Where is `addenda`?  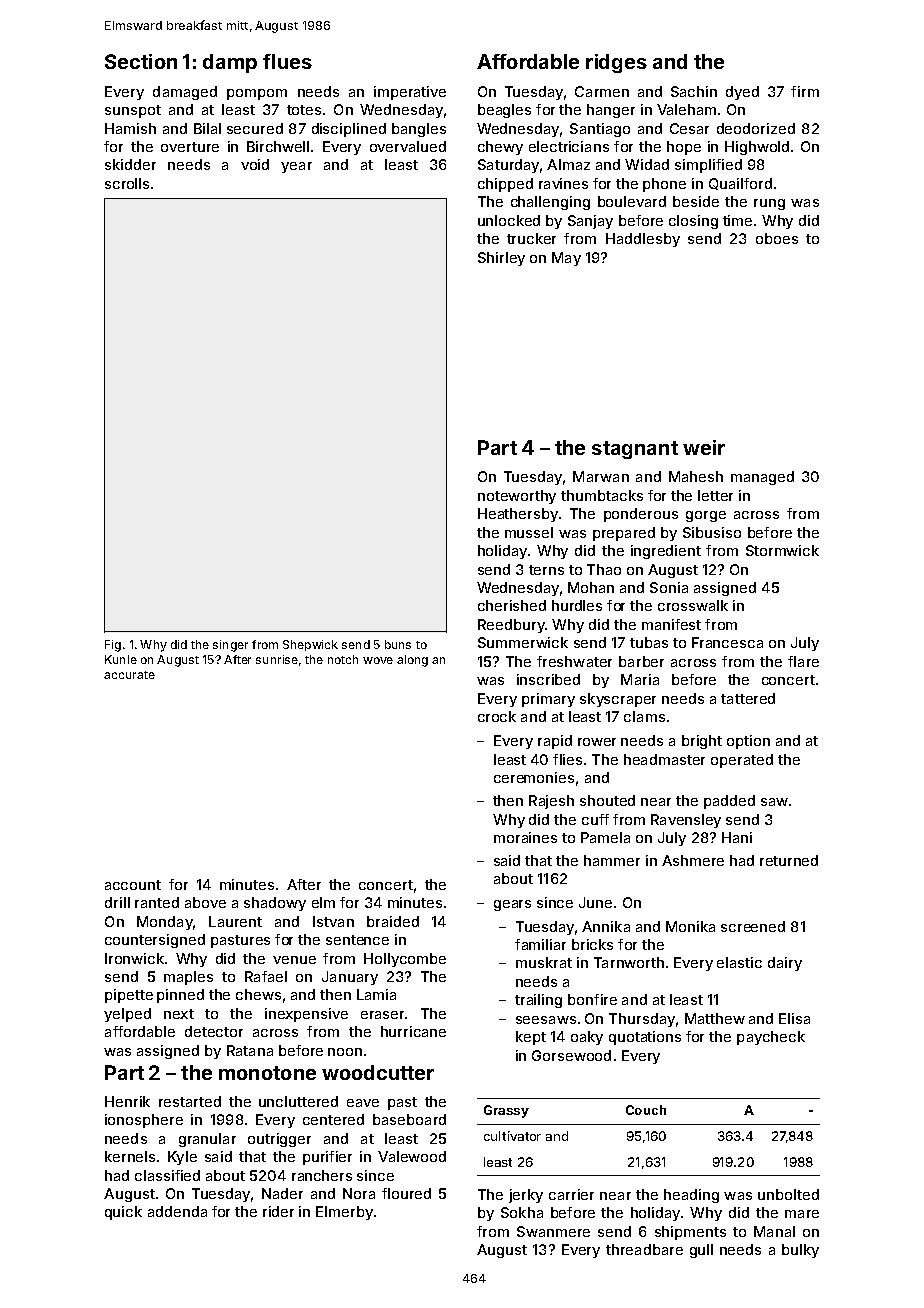
addenda is located at coordinates (177, 1211).
